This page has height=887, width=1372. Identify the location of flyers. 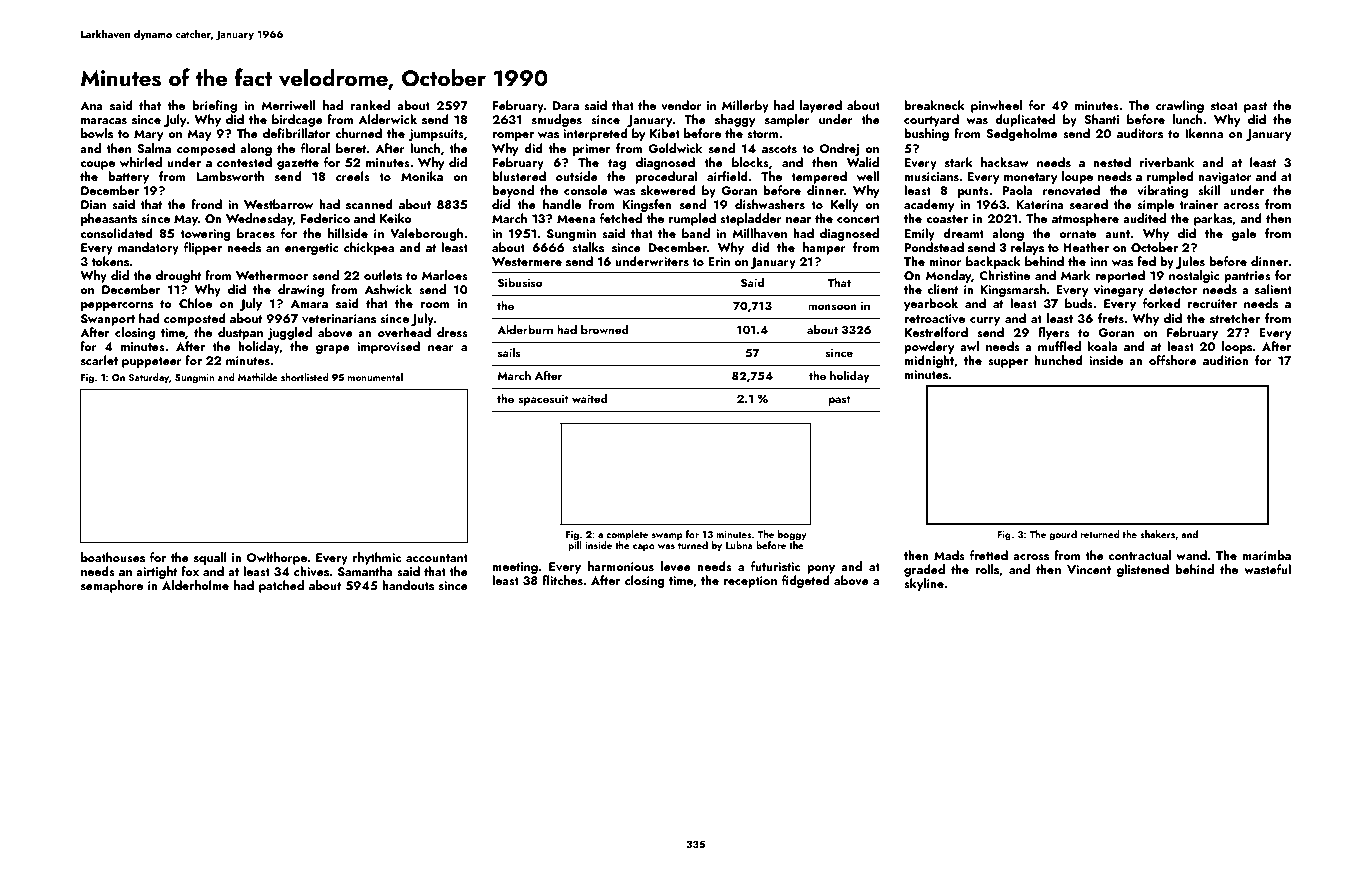
(1054, 333).
